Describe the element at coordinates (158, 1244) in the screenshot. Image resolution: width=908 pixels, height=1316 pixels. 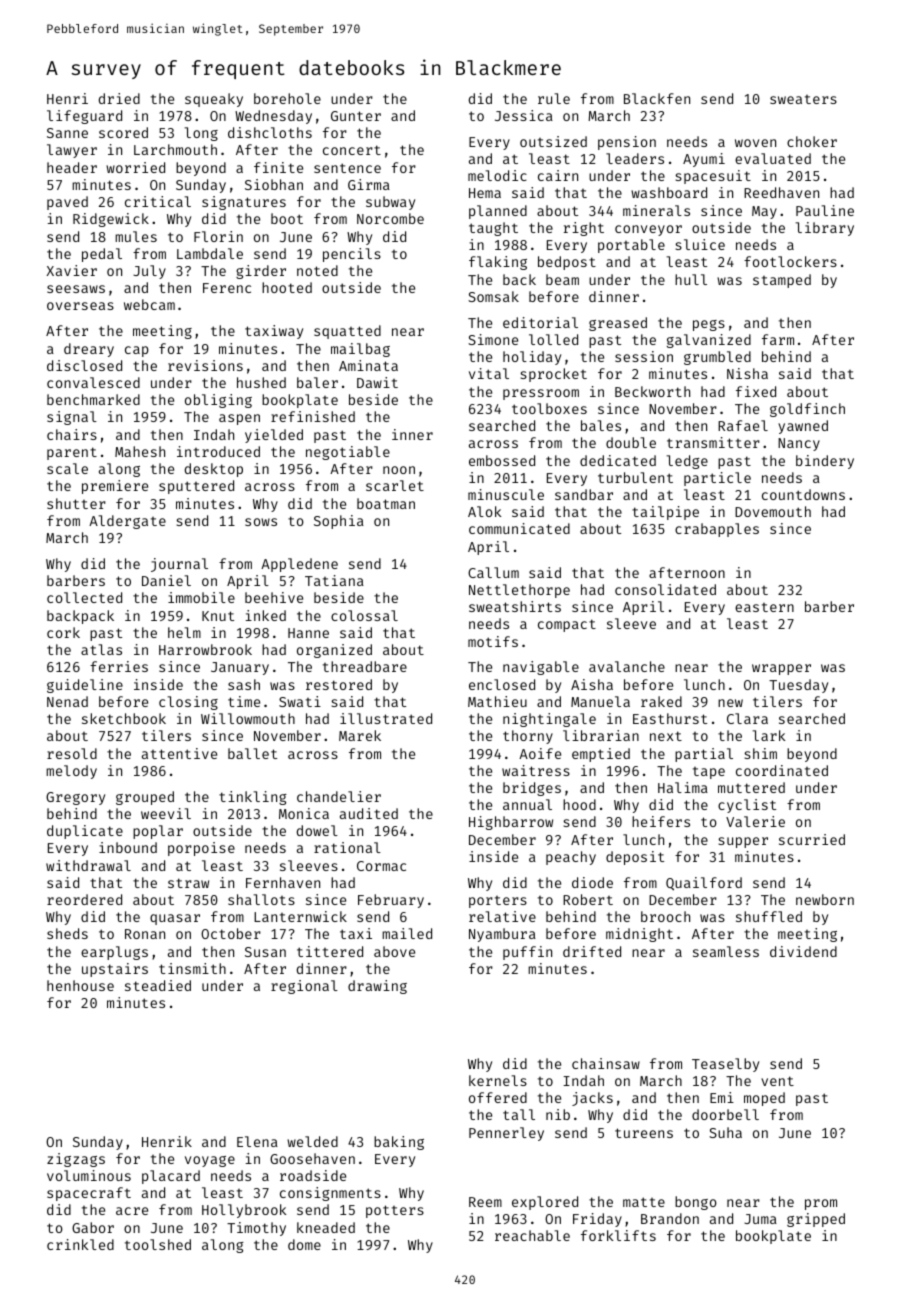
I see `toolshed` at that location.
